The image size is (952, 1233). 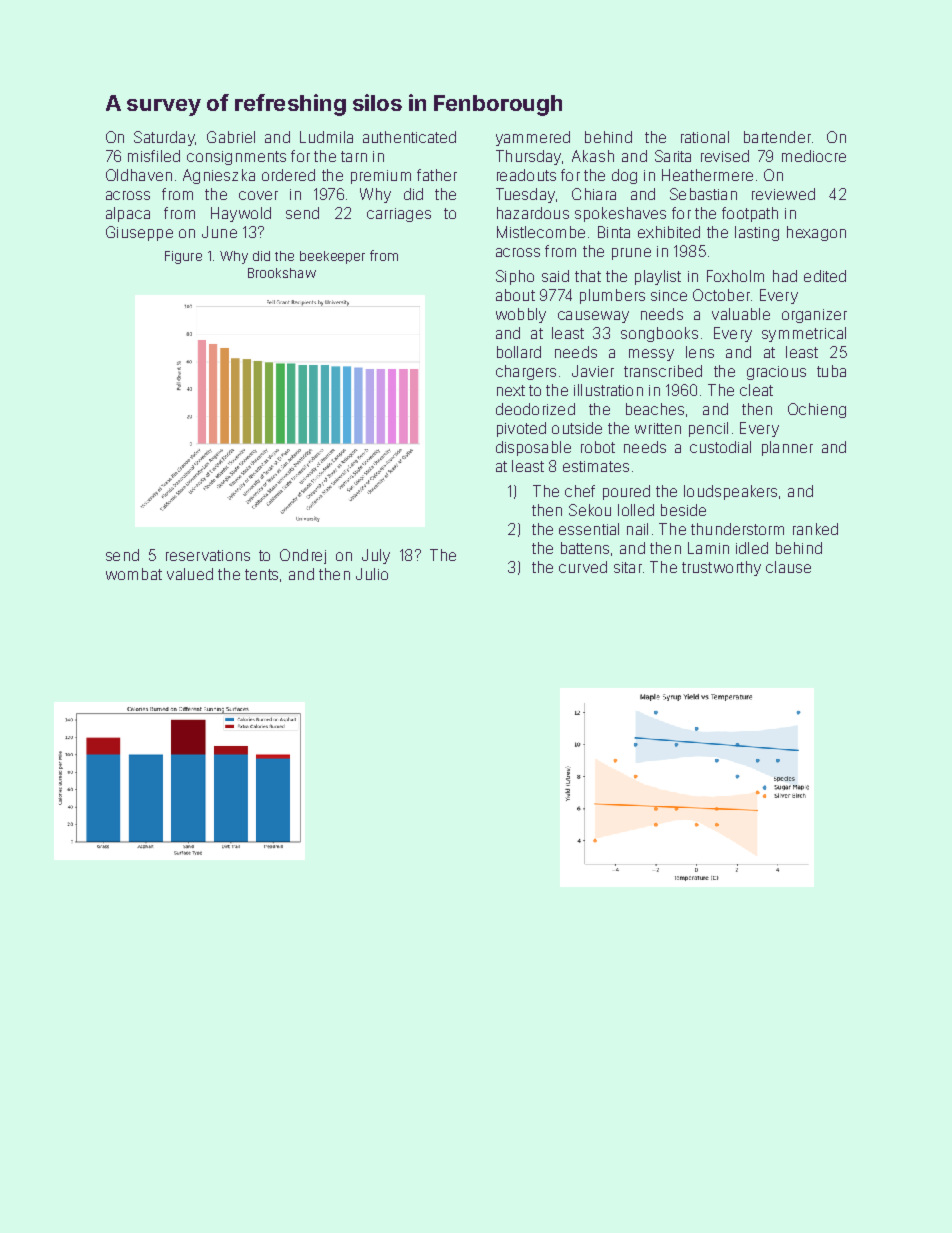 I want to click on Giuseppe, so click(x=139, y=233).
